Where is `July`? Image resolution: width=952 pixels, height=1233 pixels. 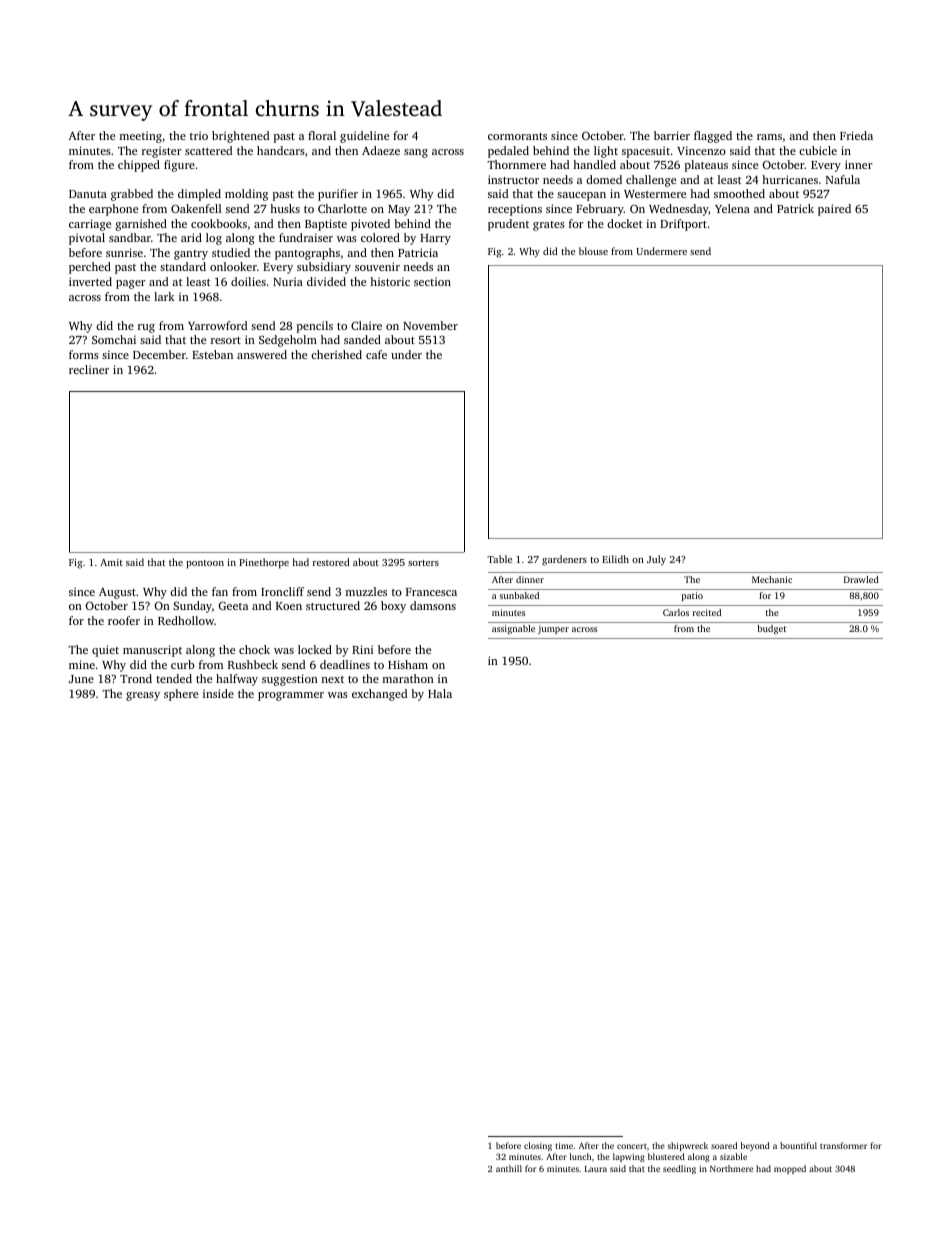 July is located at coordinates (656, 560).
